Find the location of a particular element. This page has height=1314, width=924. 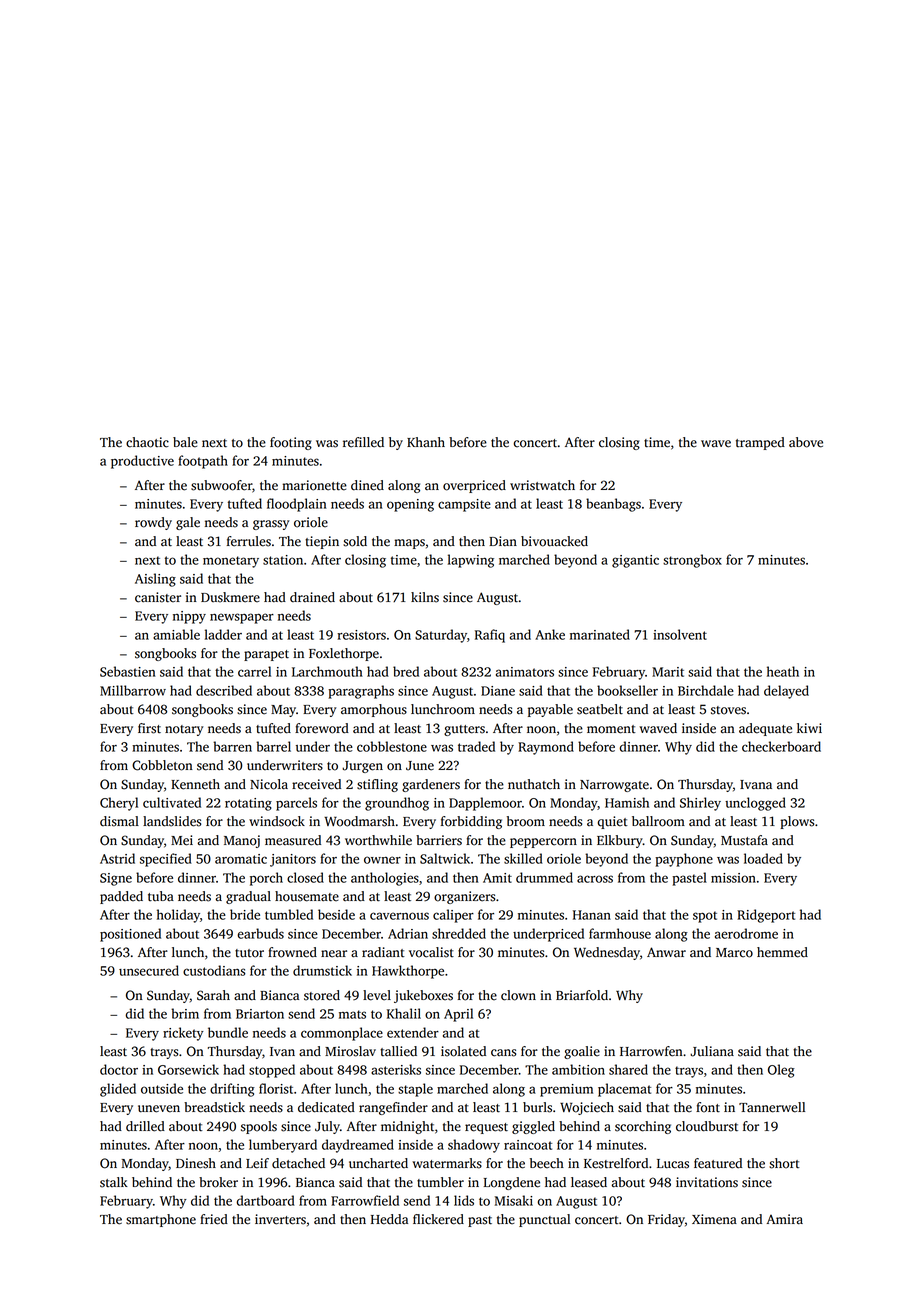

Wednesday is located at coordinates (607, 953).
